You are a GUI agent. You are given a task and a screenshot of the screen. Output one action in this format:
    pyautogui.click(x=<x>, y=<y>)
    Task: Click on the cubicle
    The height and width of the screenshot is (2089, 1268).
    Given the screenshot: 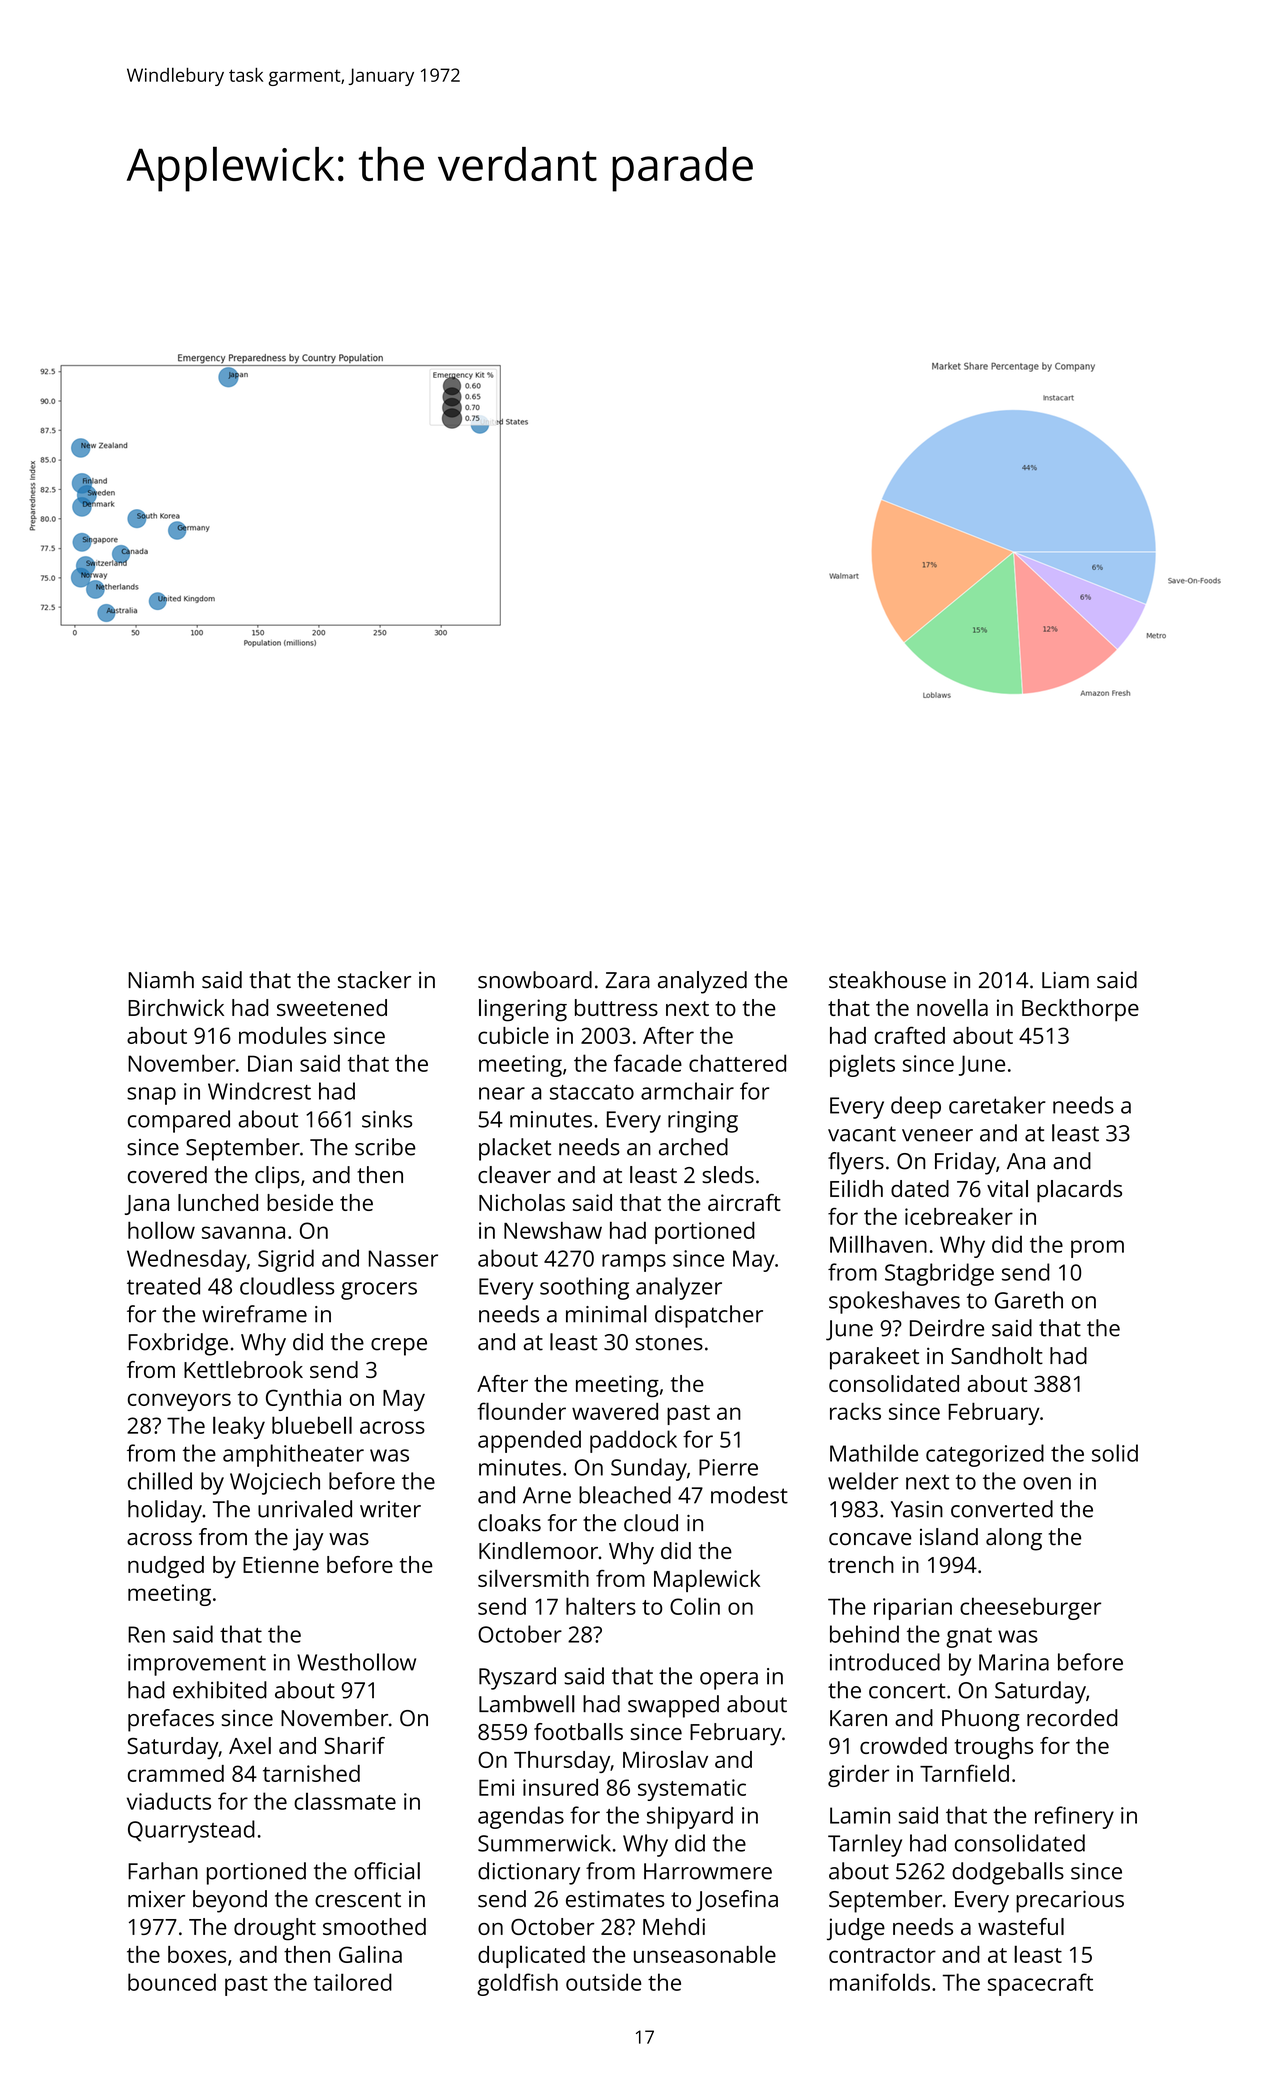 What is the action you would take?
    pyautogui.click(x=513, y=1035)
